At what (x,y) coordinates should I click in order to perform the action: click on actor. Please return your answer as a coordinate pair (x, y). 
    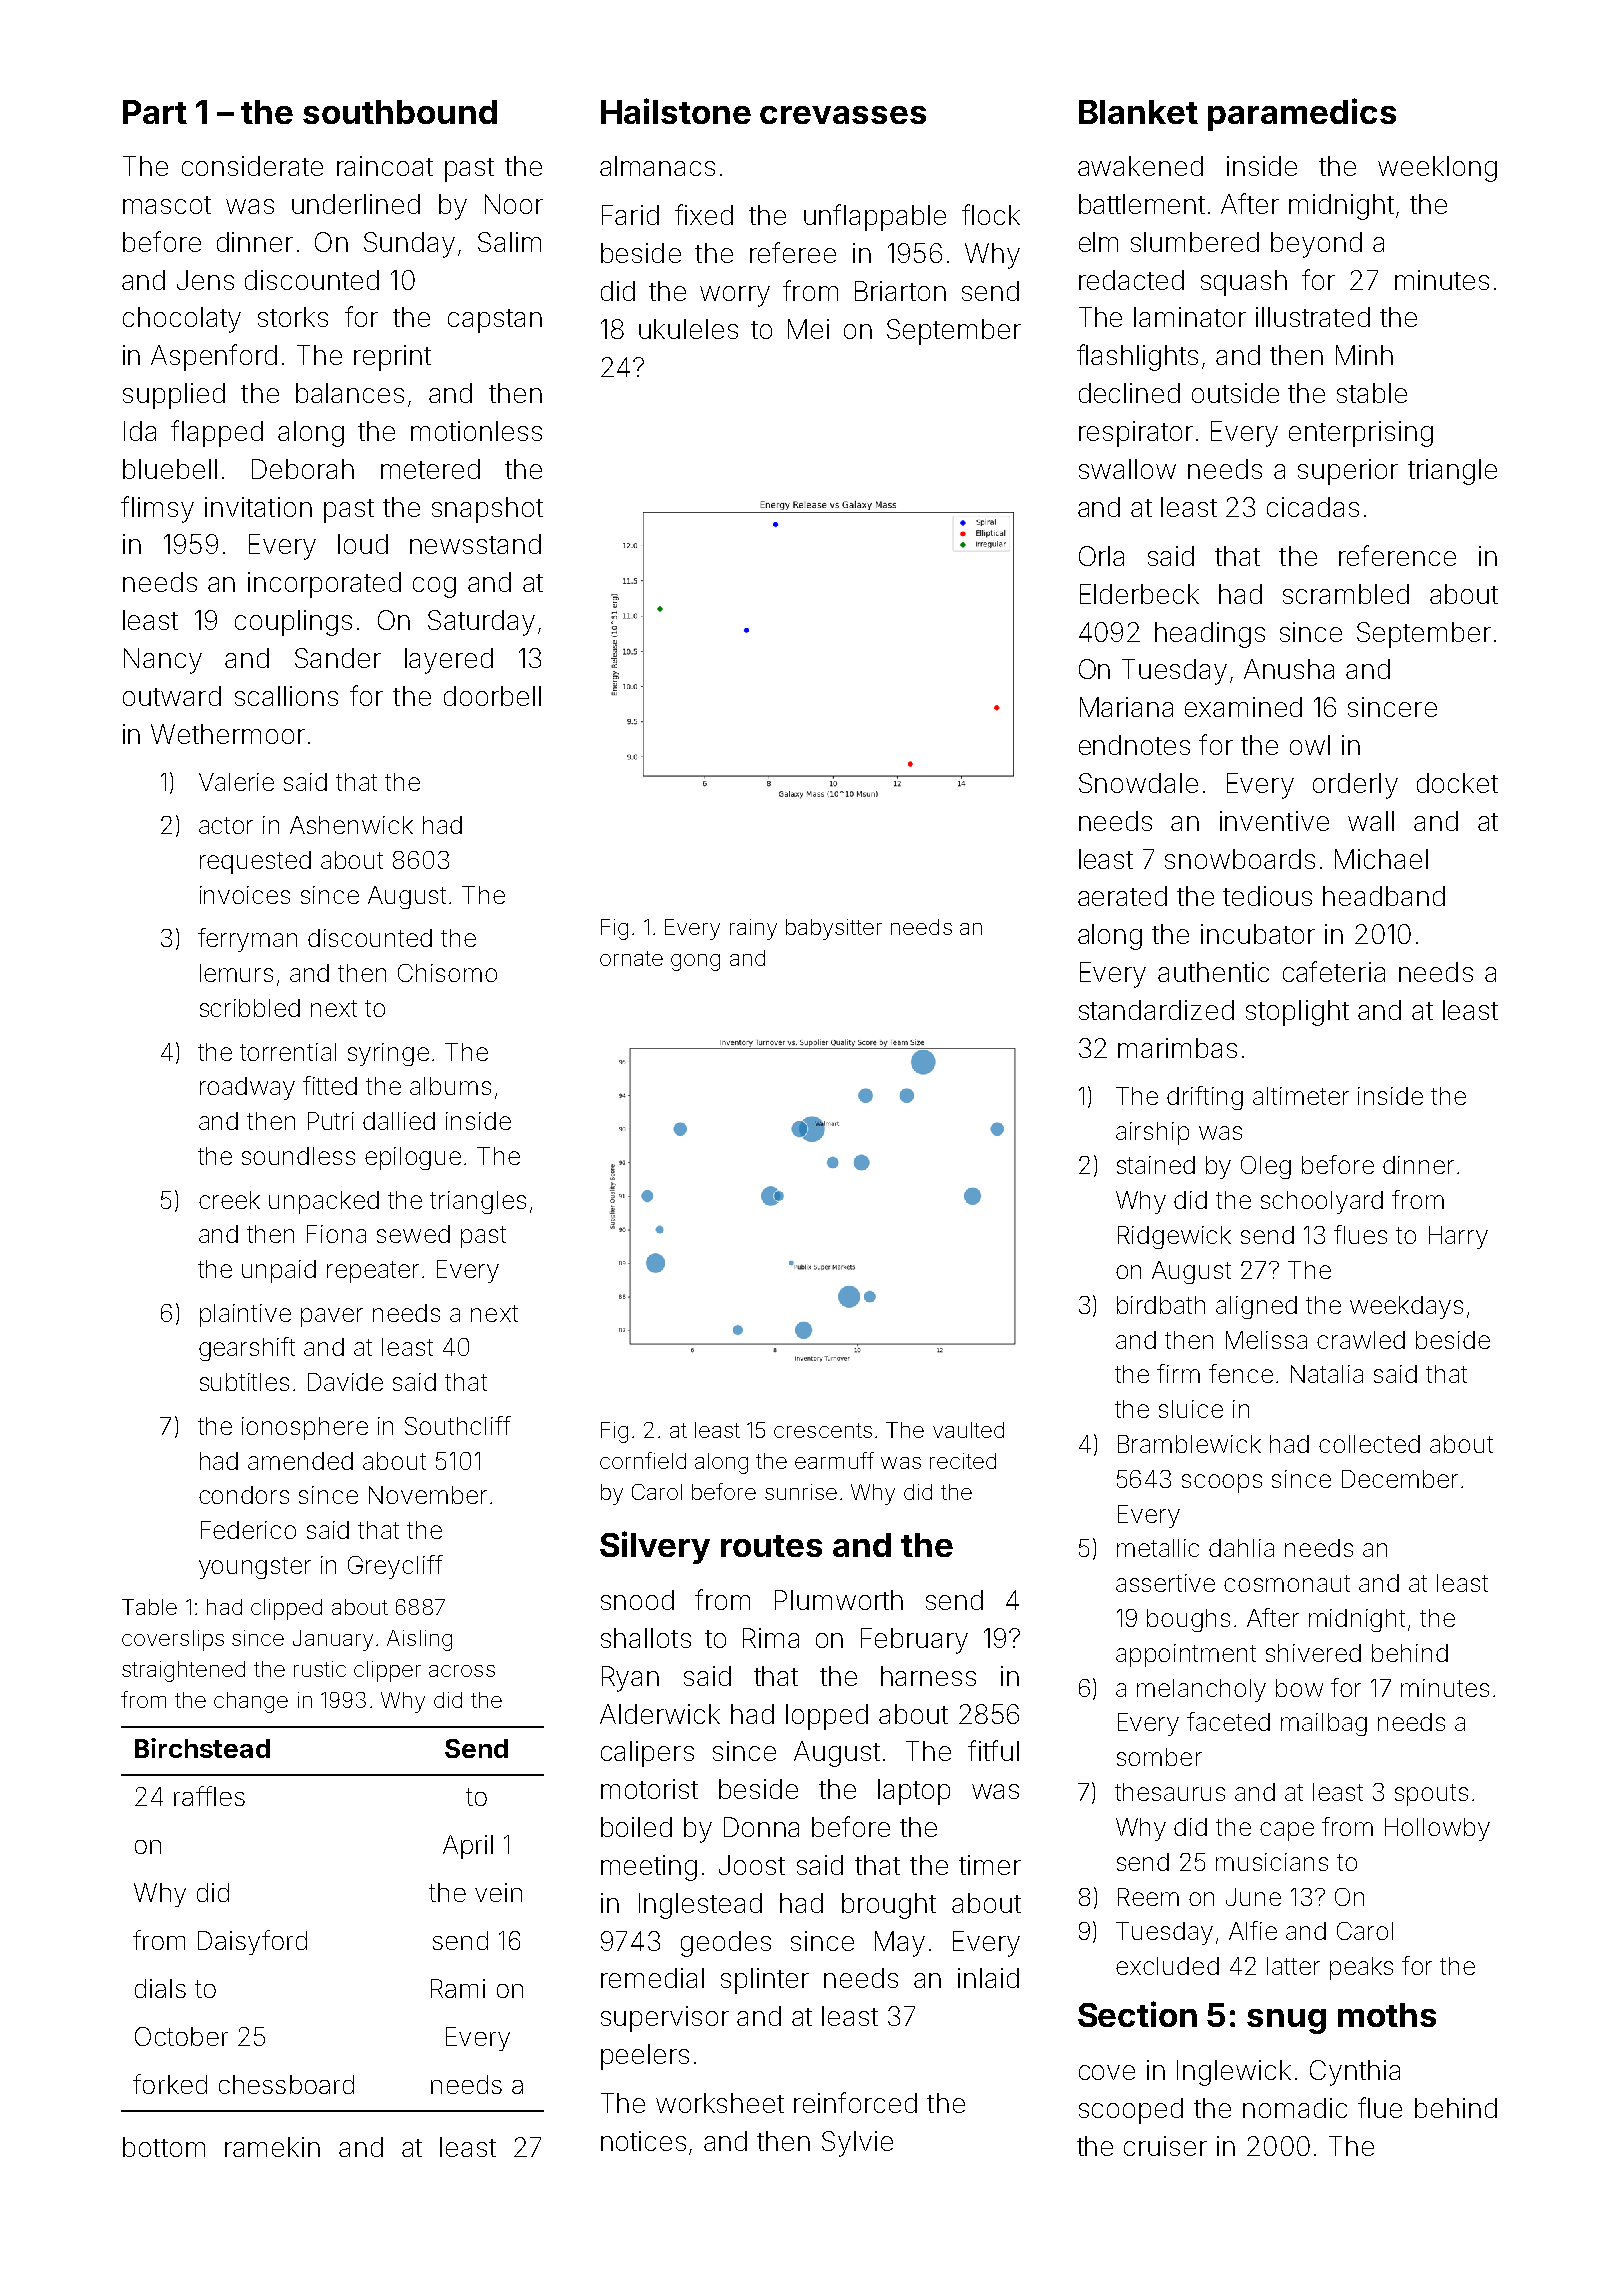
    Looking at the image, I should click on (226, 825).
